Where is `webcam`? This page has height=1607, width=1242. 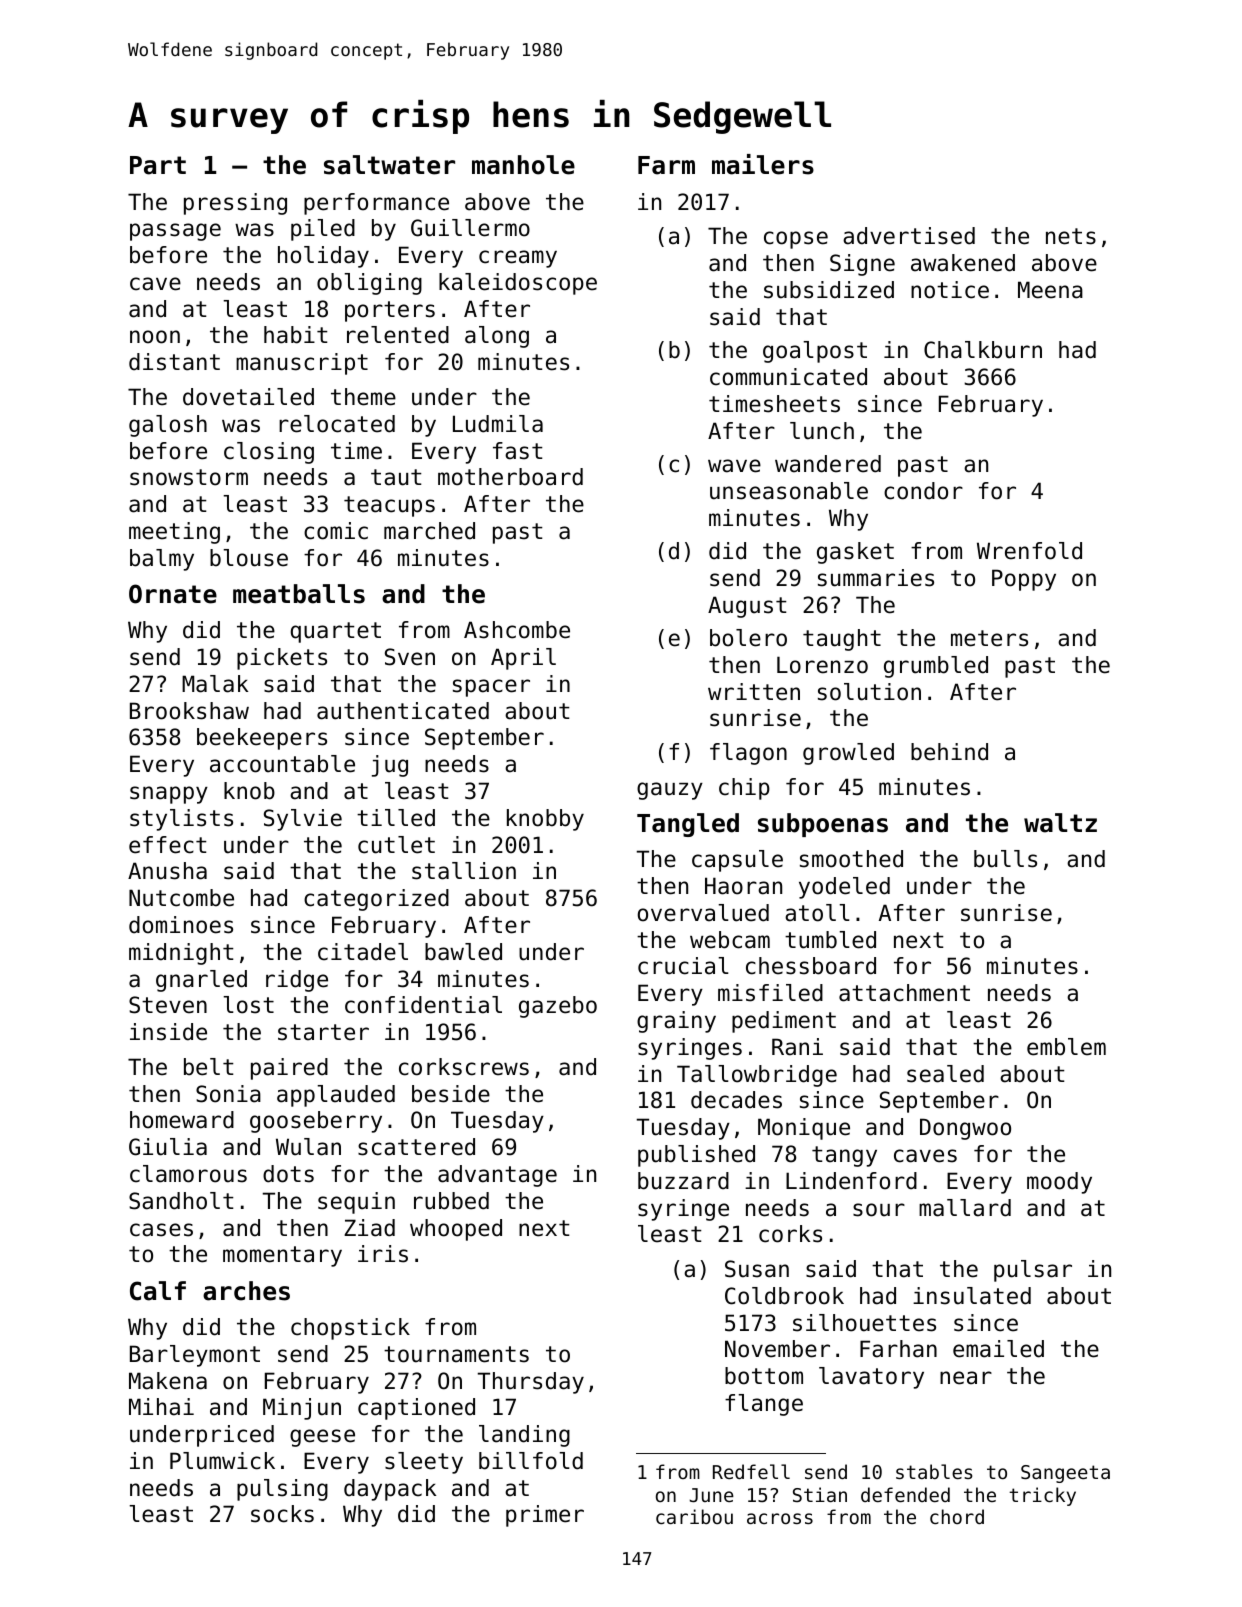 webcam is located at coordinates (730, 940).
